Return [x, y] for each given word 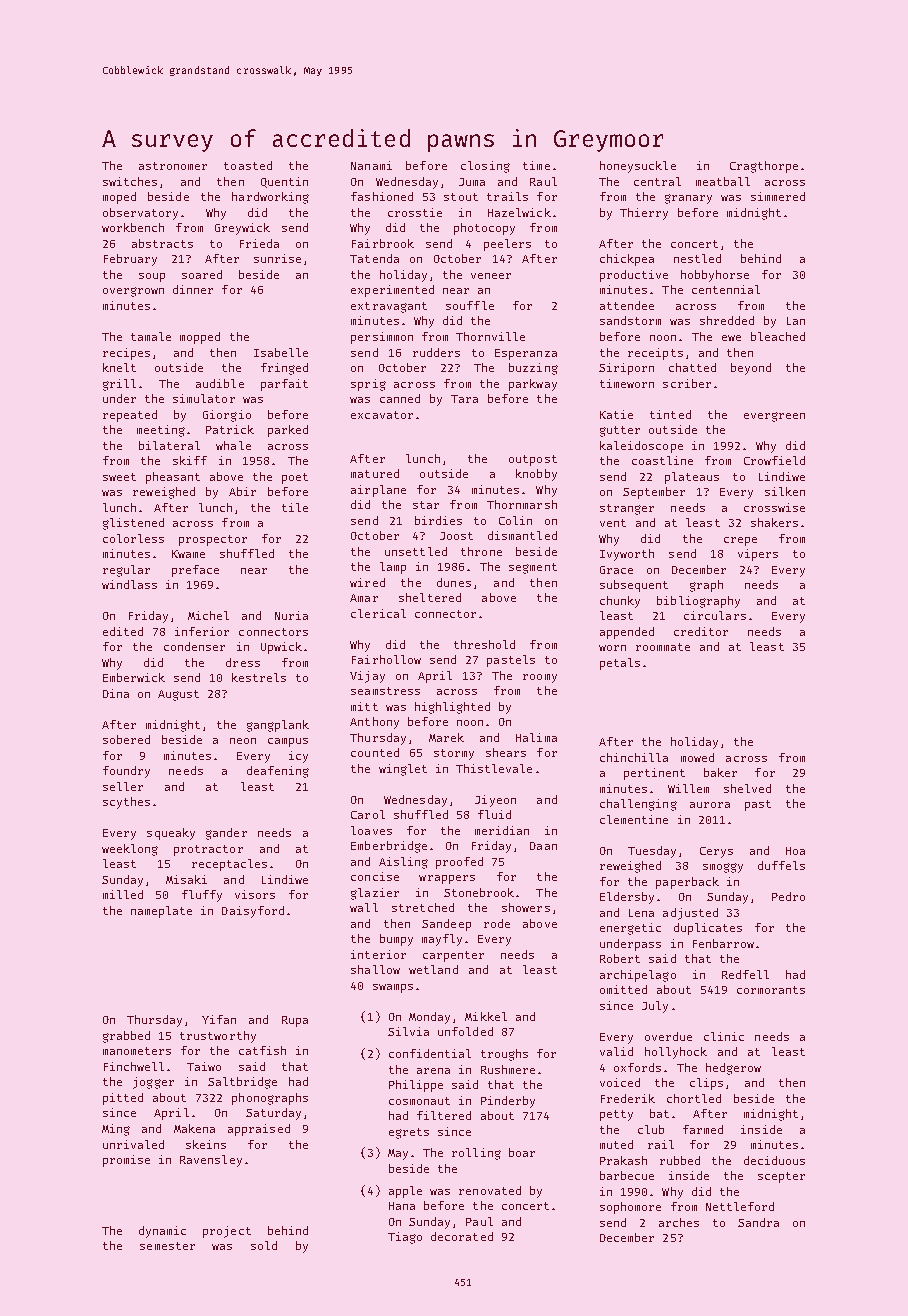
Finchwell [134, 1066]
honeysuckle [638, 167]
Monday [429, 1018]
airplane [378, 491]
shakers [774, 522]
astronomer [173, 166]
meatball [723, 181]
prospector [213, 540]
